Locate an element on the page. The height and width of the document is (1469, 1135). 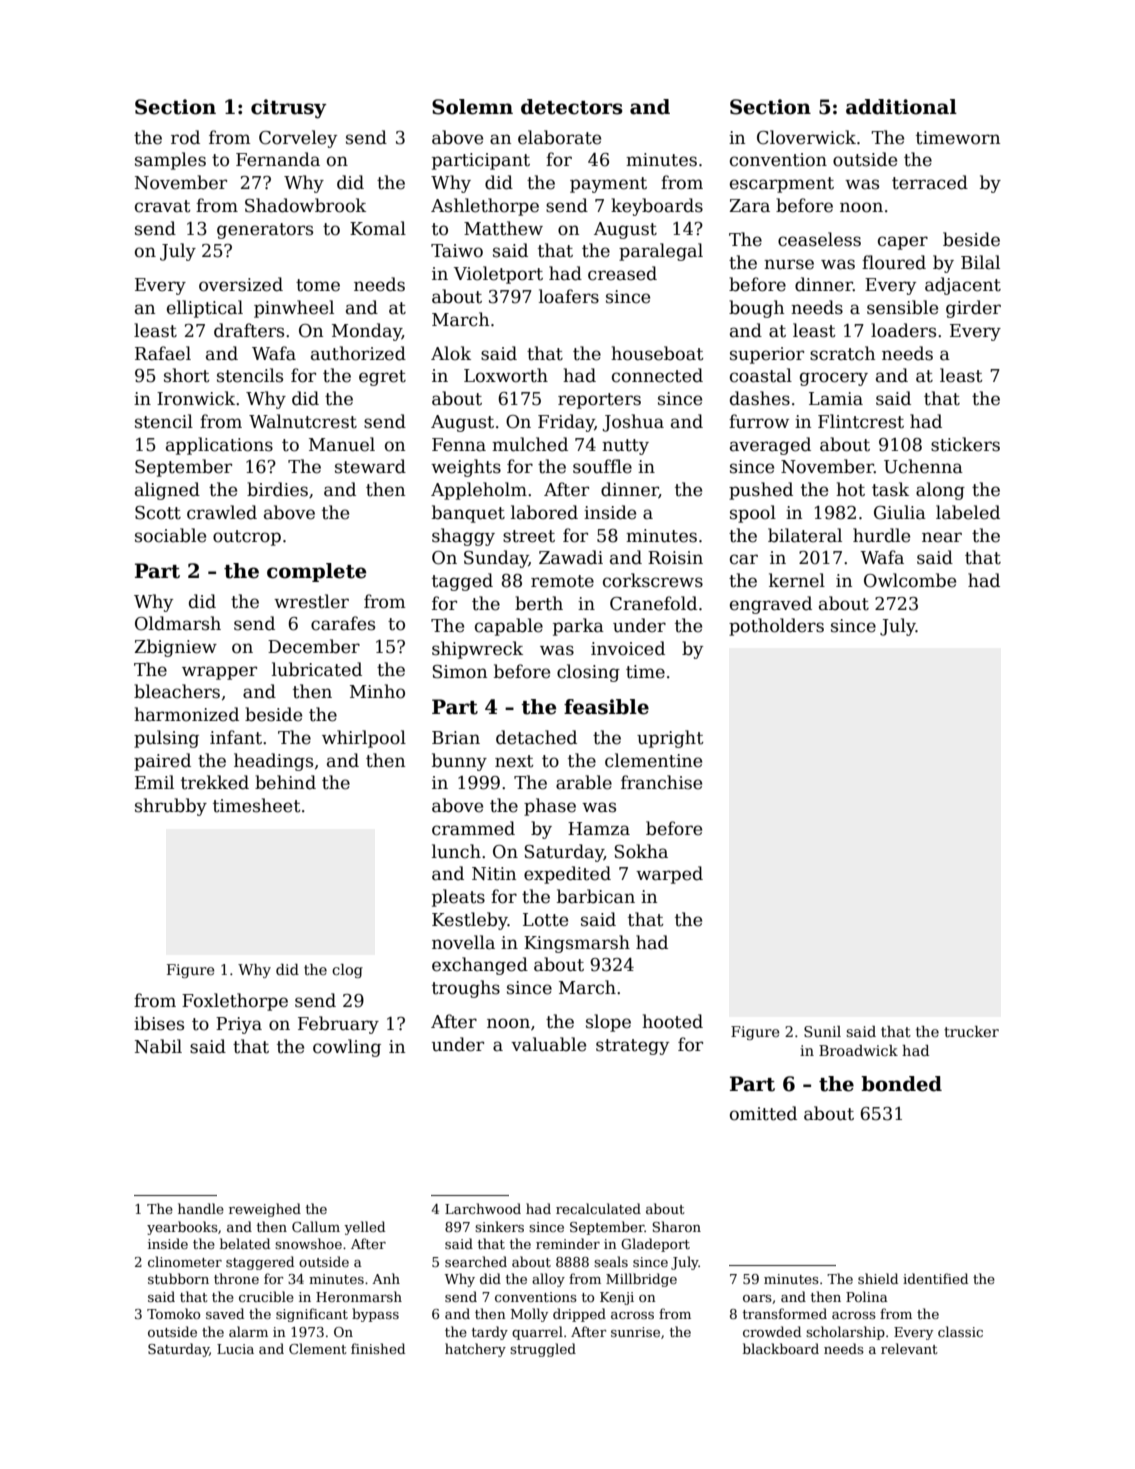
Owlcombe is located at coordinates (910, 580).
